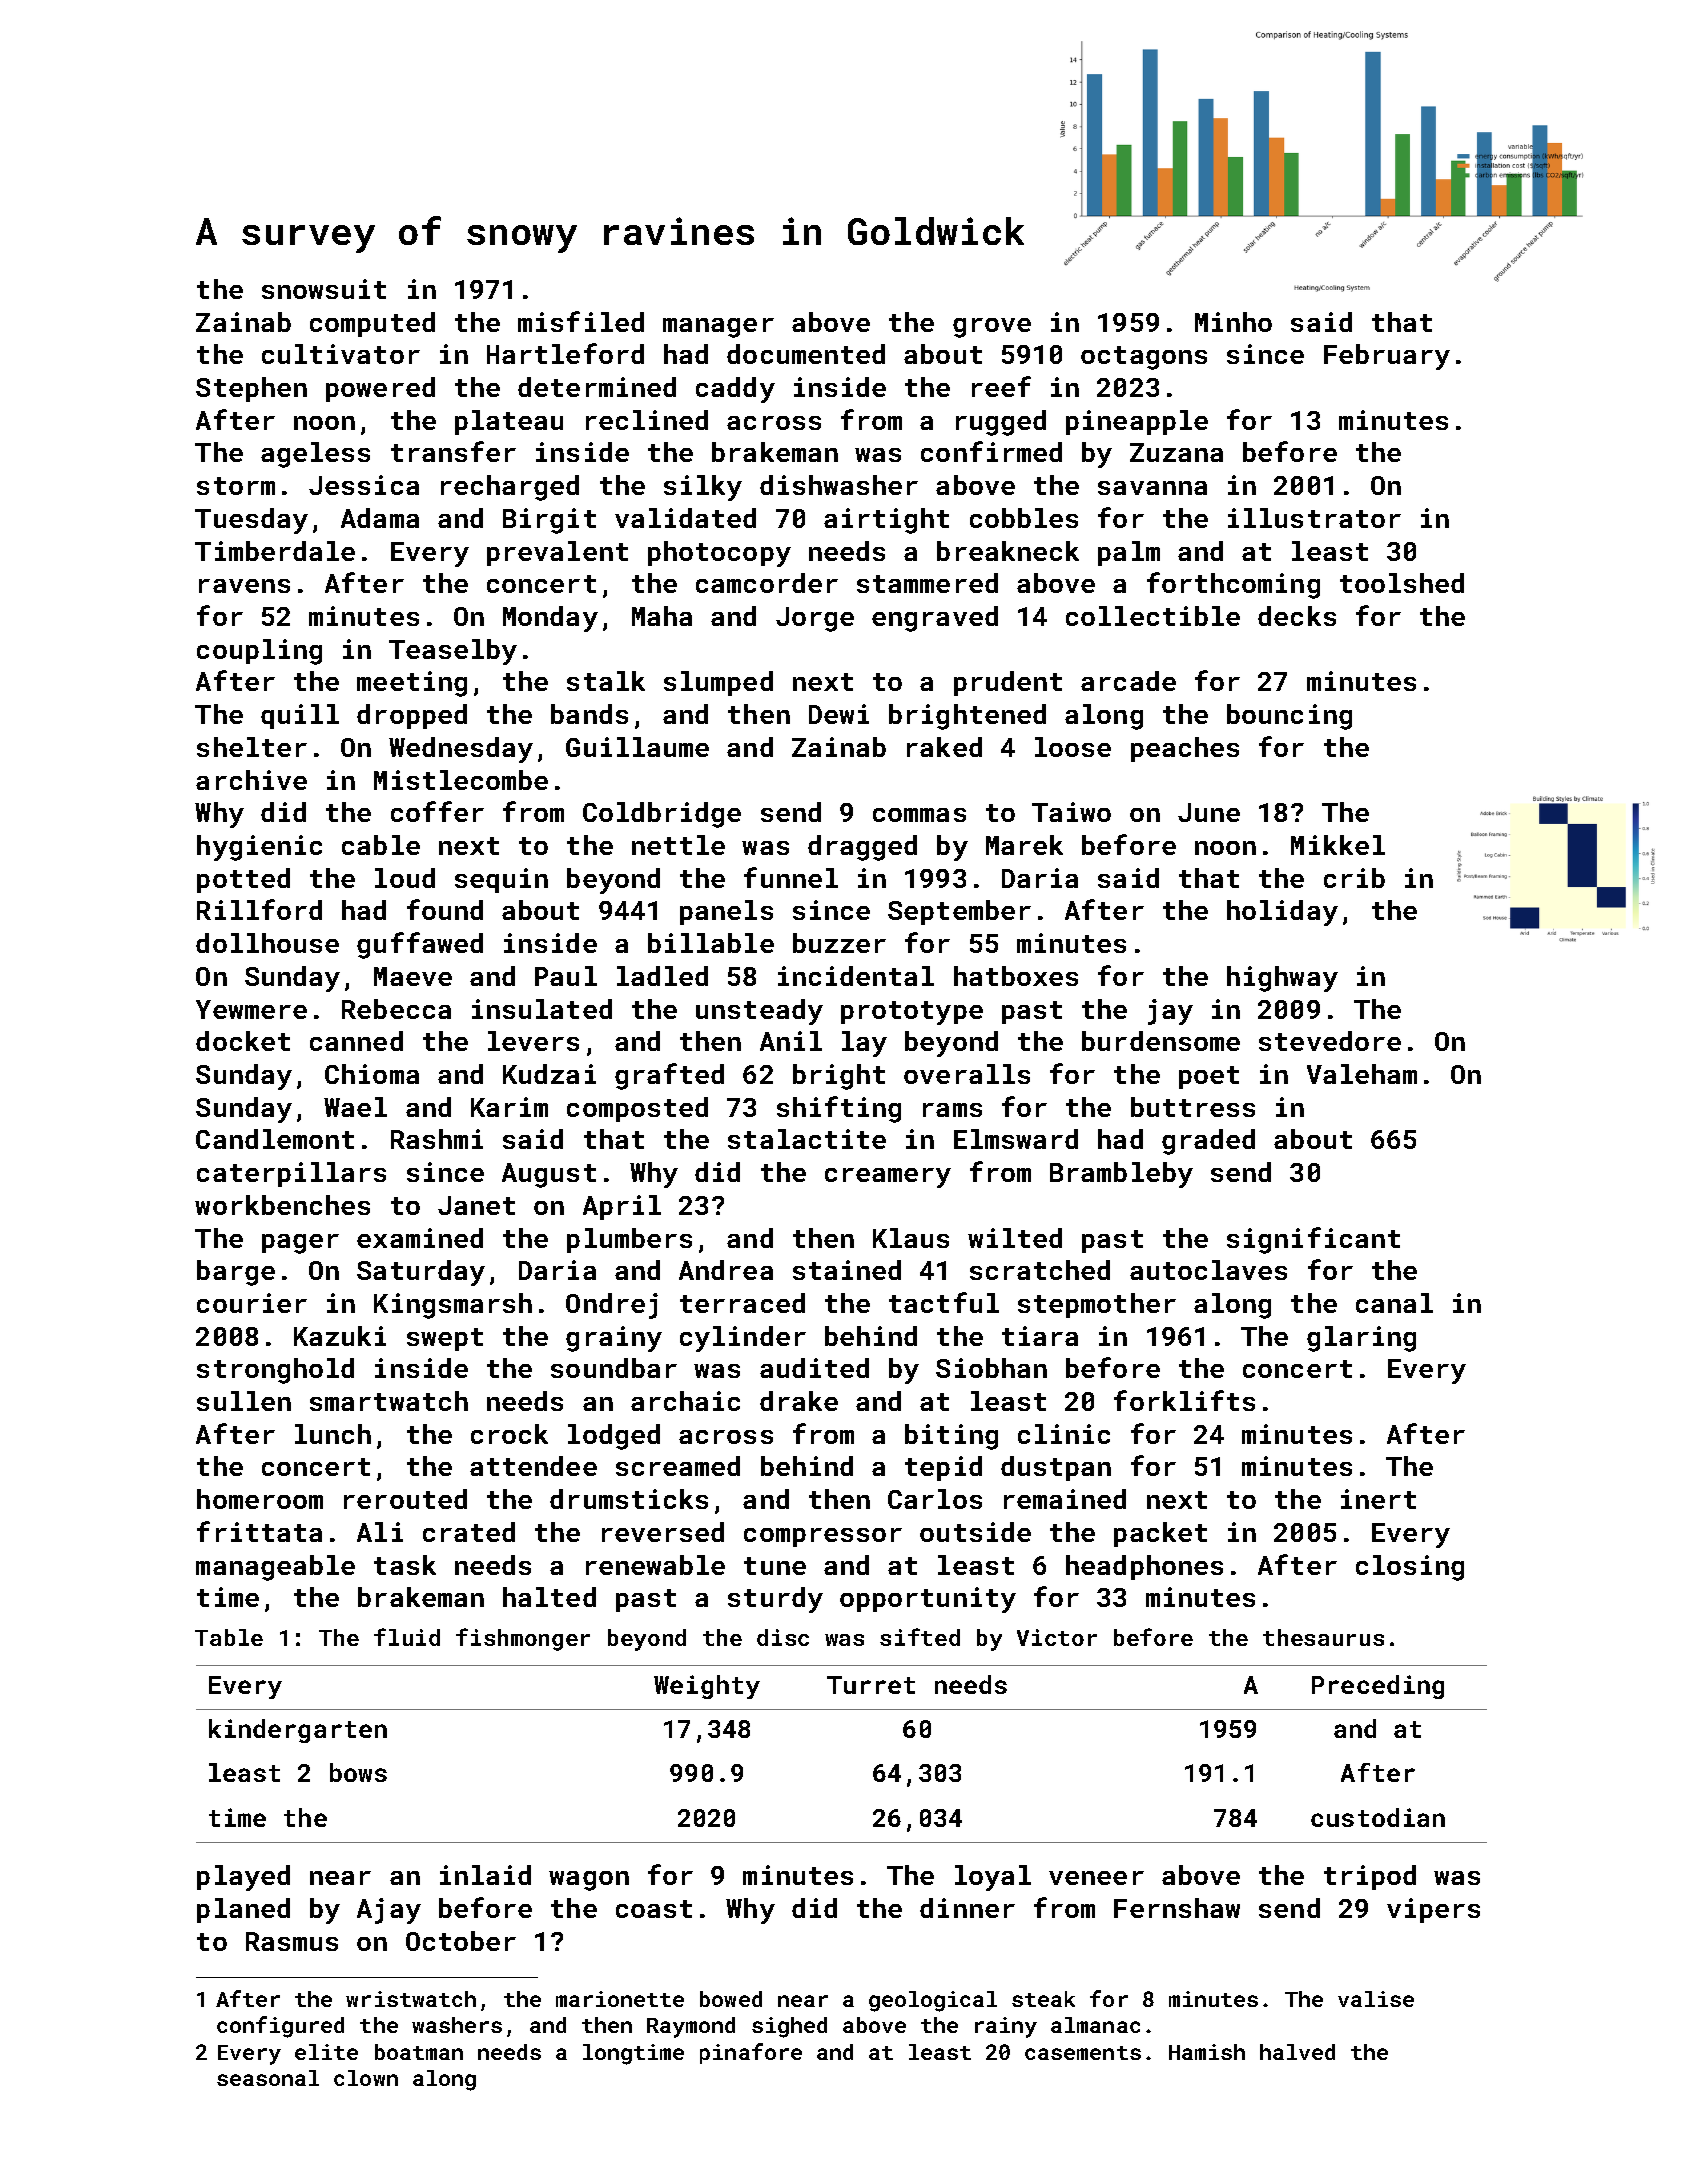 This document has height=2178, width=1683. What do you see at coordinates (372, 324) in the document?
I see `computed` at bounding box center [372, 324].
